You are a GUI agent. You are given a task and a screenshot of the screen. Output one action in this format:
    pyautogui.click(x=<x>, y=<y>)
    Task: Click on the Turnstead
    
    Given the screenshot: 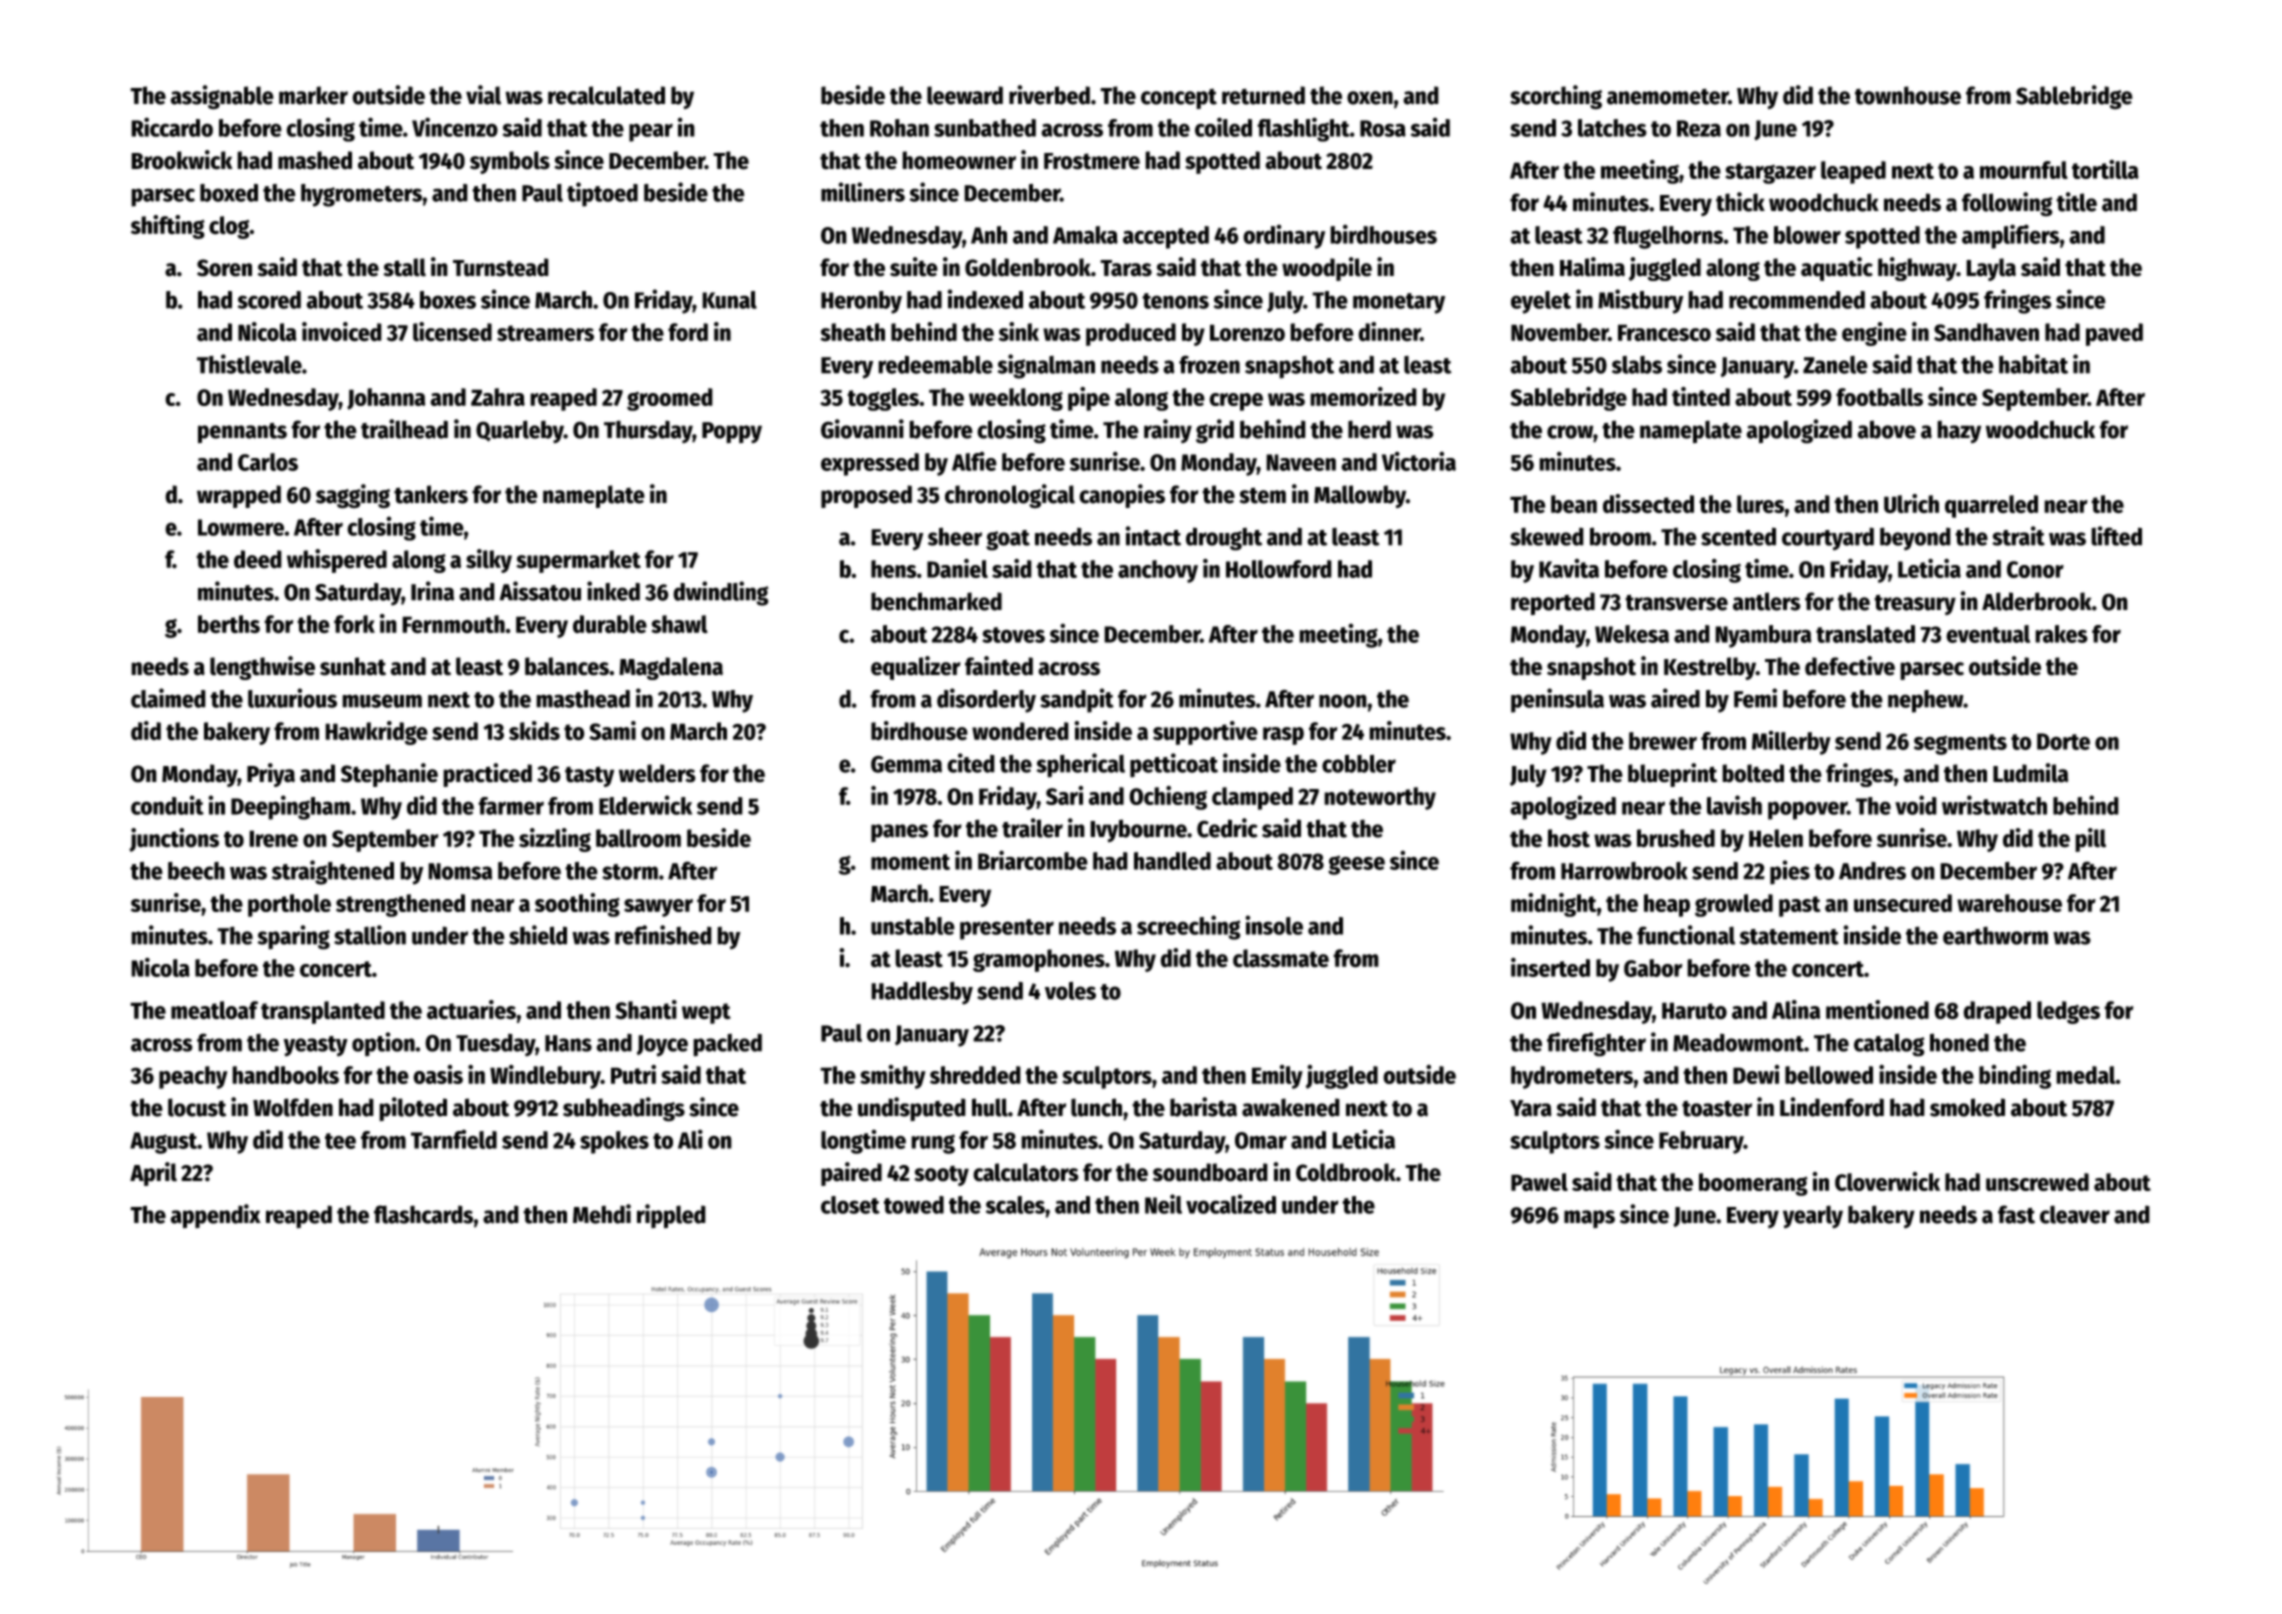 What is the action you would take?
    pyautogui.click(x=501, y=267)
